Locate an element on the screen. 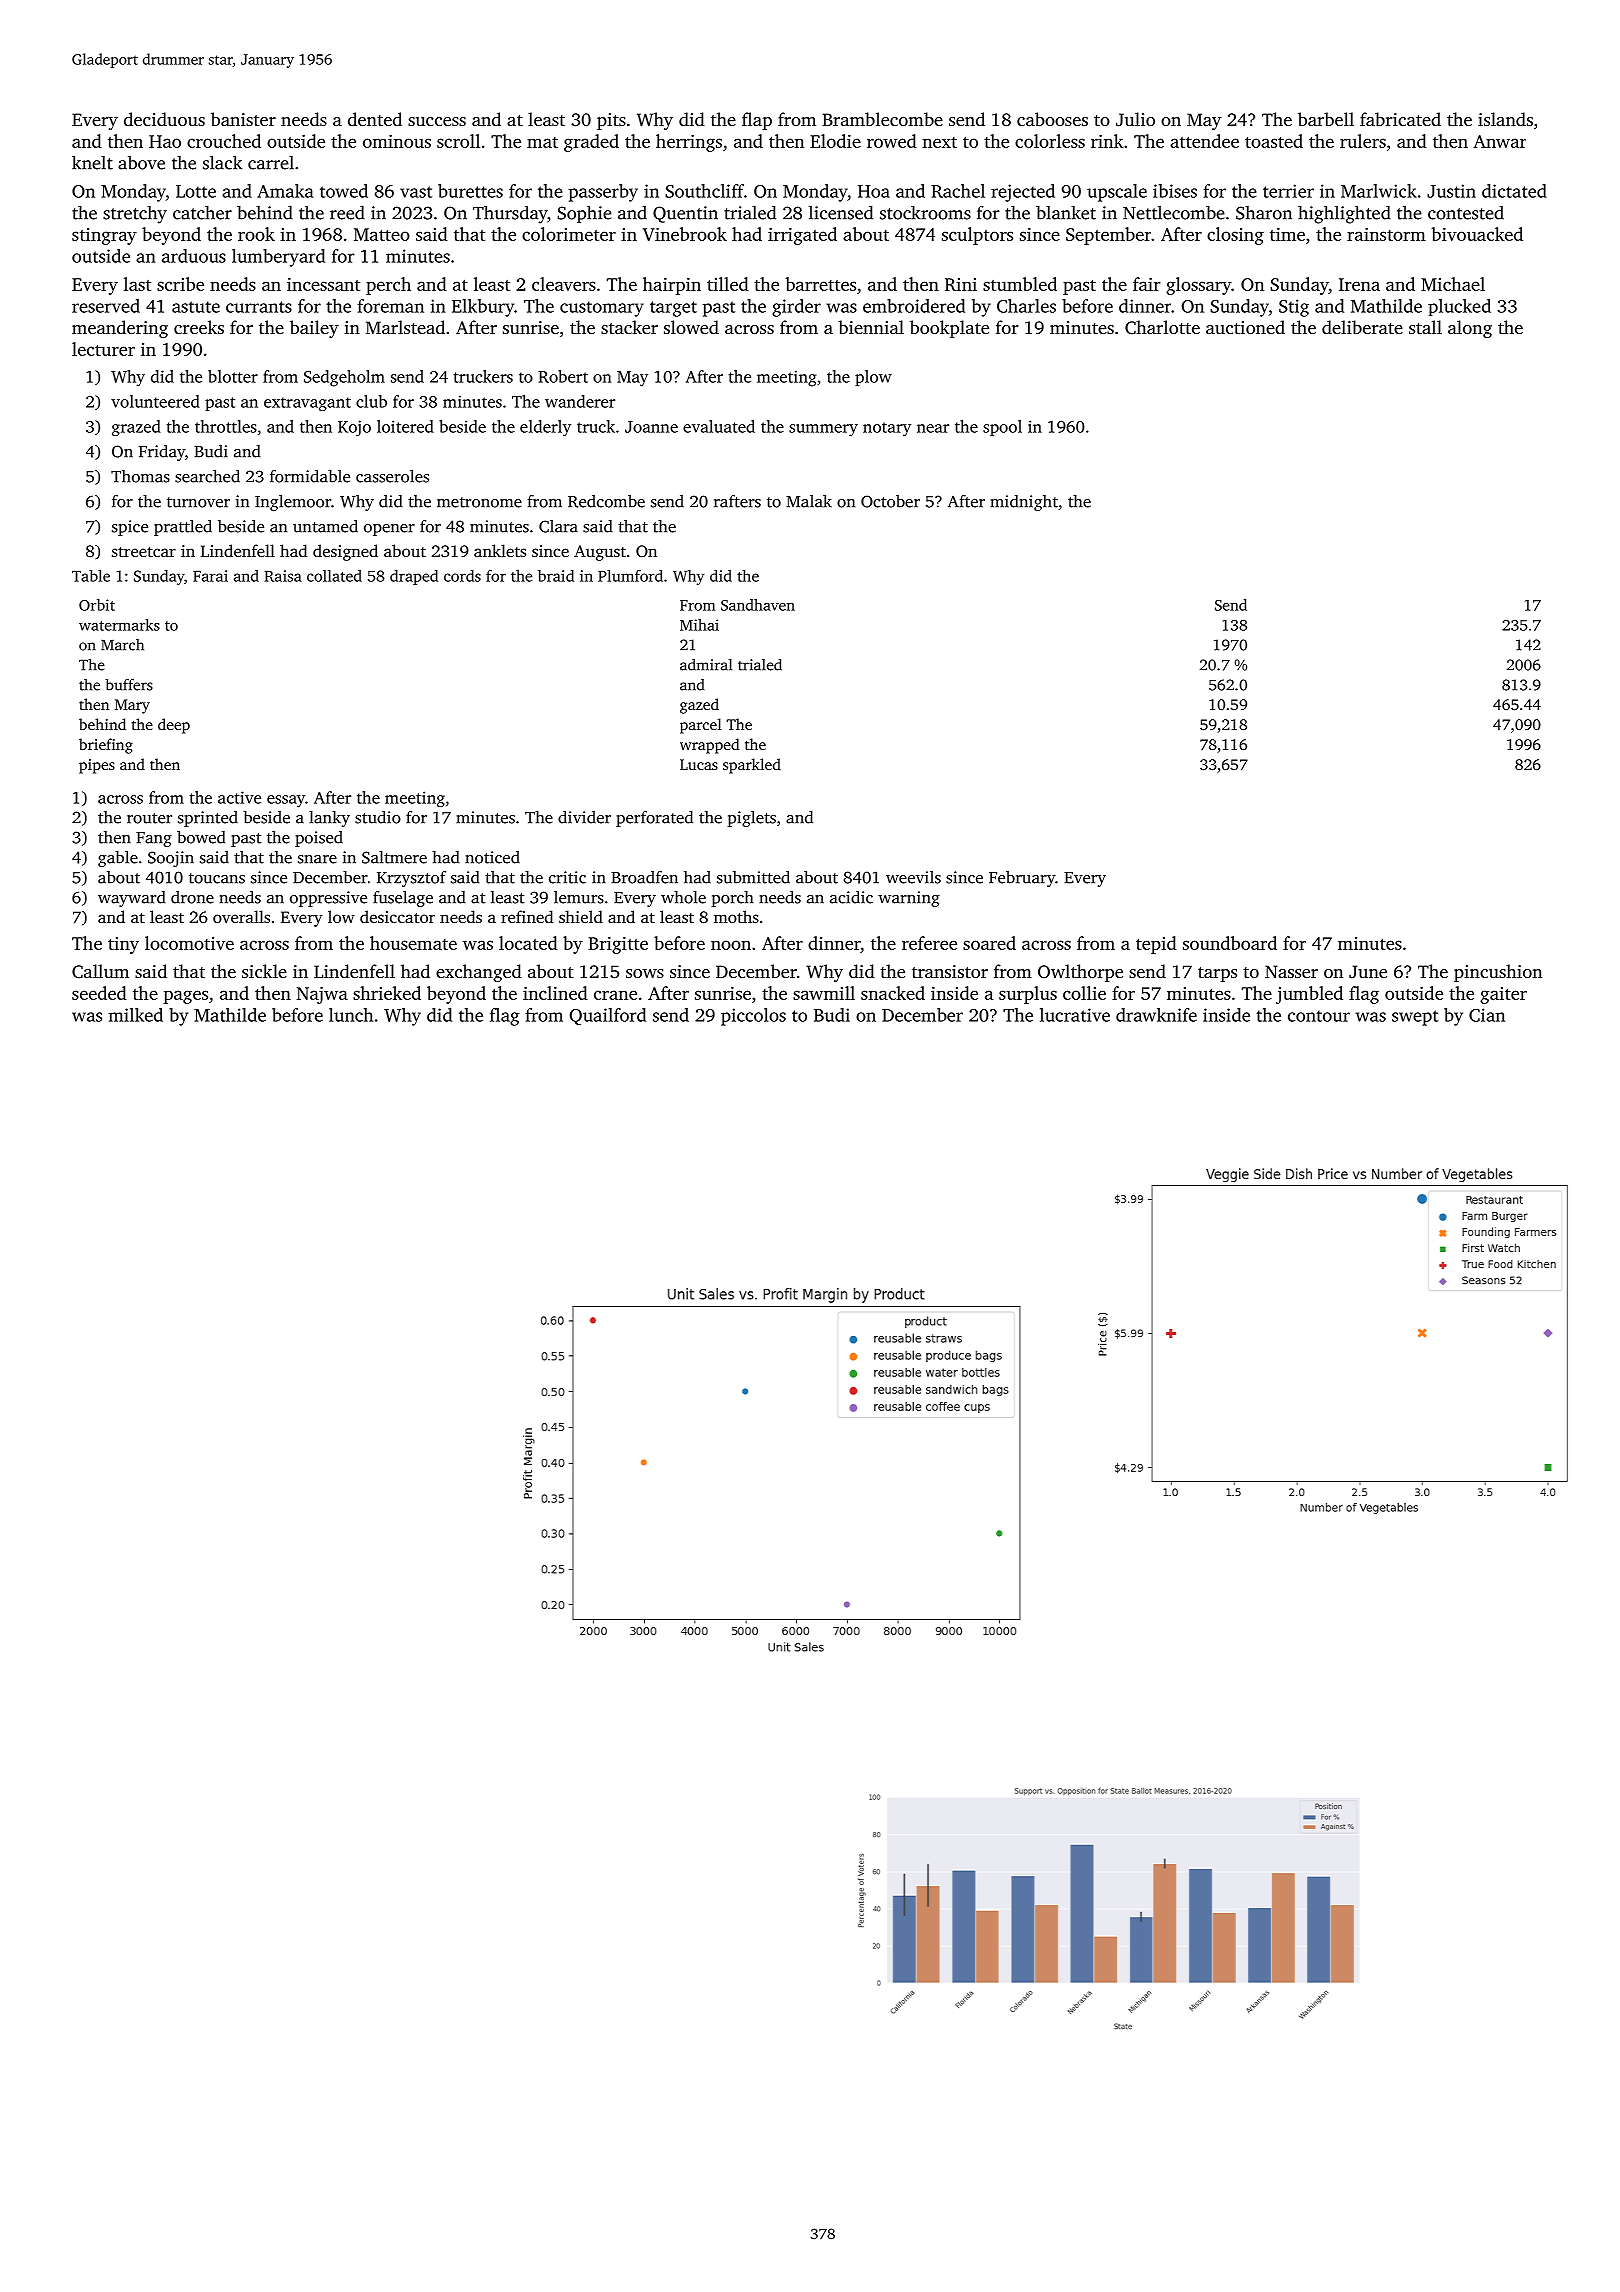 The image size is (1620, 2292). stall is located at coordinates (1425, 327).
